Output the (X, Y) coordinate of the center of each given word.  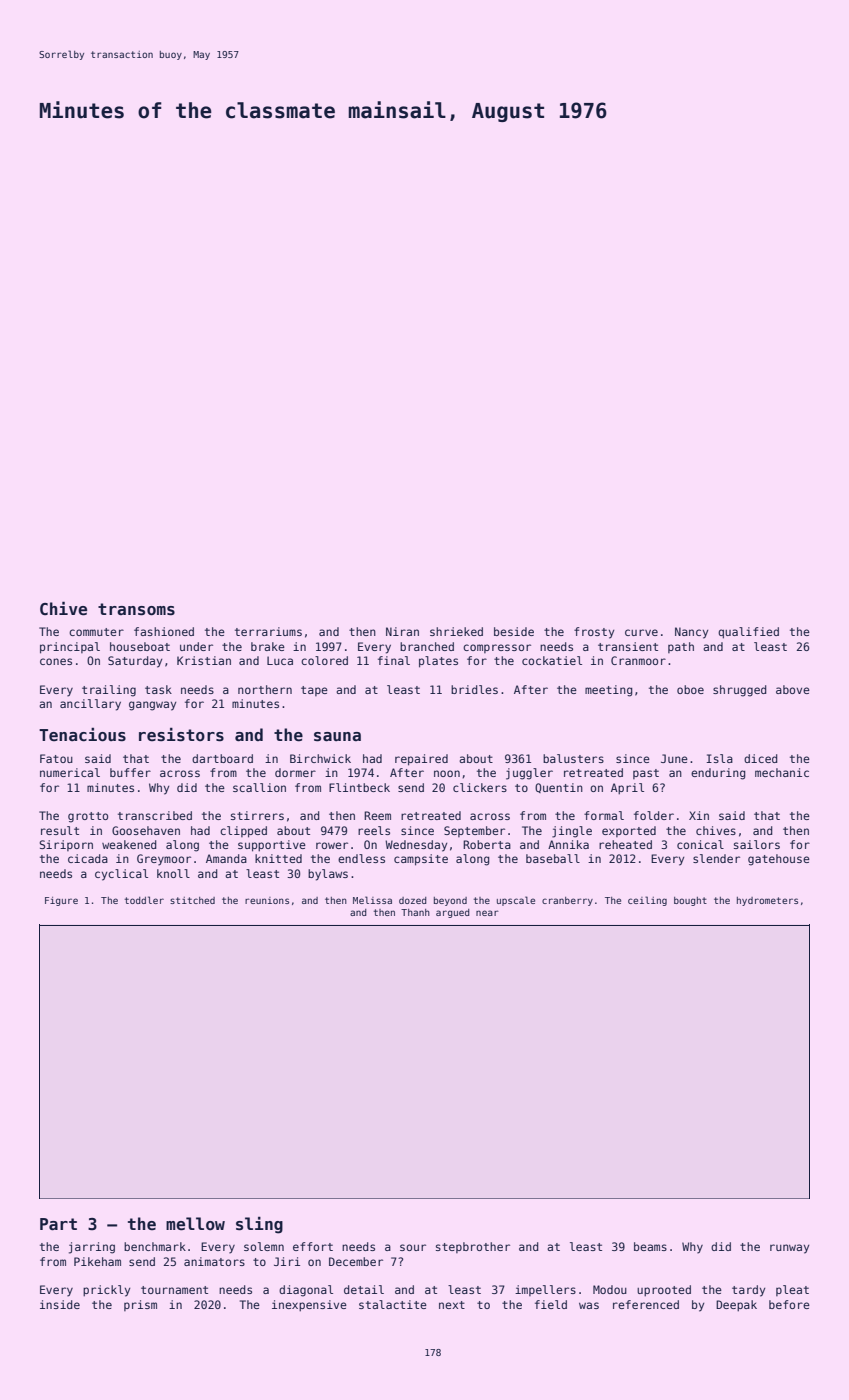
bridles (474, 689)
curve (641, 632)
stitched (192, 900)
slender (716, 858)
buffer (130, 772)
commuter (96, 632)
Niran (402, 631)
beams (650, 1246)
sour (413, 1247)
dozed (413, 900)
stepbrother (473, 1247)
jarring (92, 1248)
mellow (195, 1224)
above (793, 689)
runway (789, 1249)
